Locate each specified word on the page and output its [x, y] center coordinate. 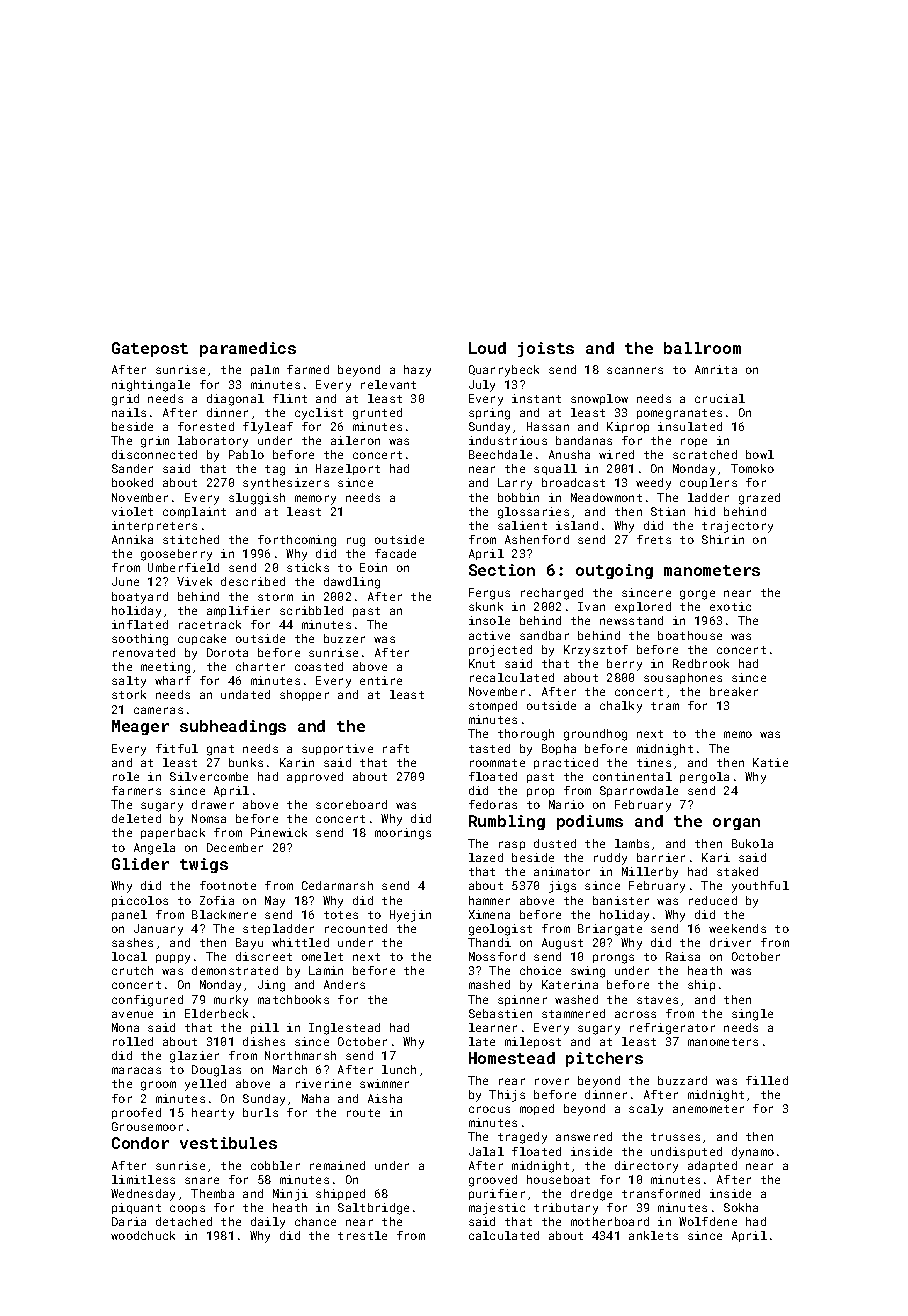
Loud [487, 348]
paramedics [248, 349]
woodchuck [143, 1235]
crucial [720, 398]
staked [737, 871]
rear [512, 1081]
